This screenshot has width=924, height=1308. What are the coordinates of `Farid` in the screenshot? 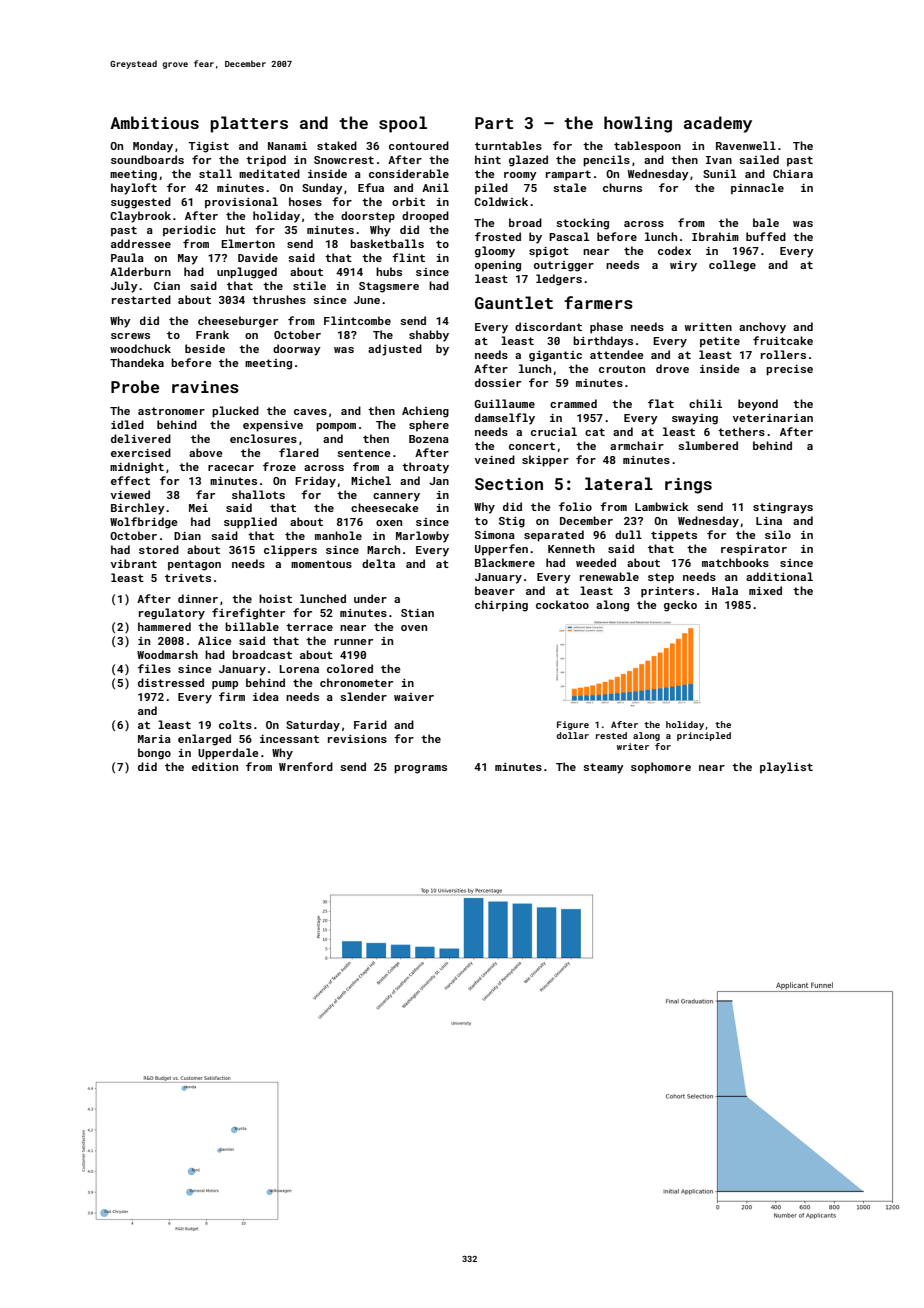 It's located at (370, 724).
